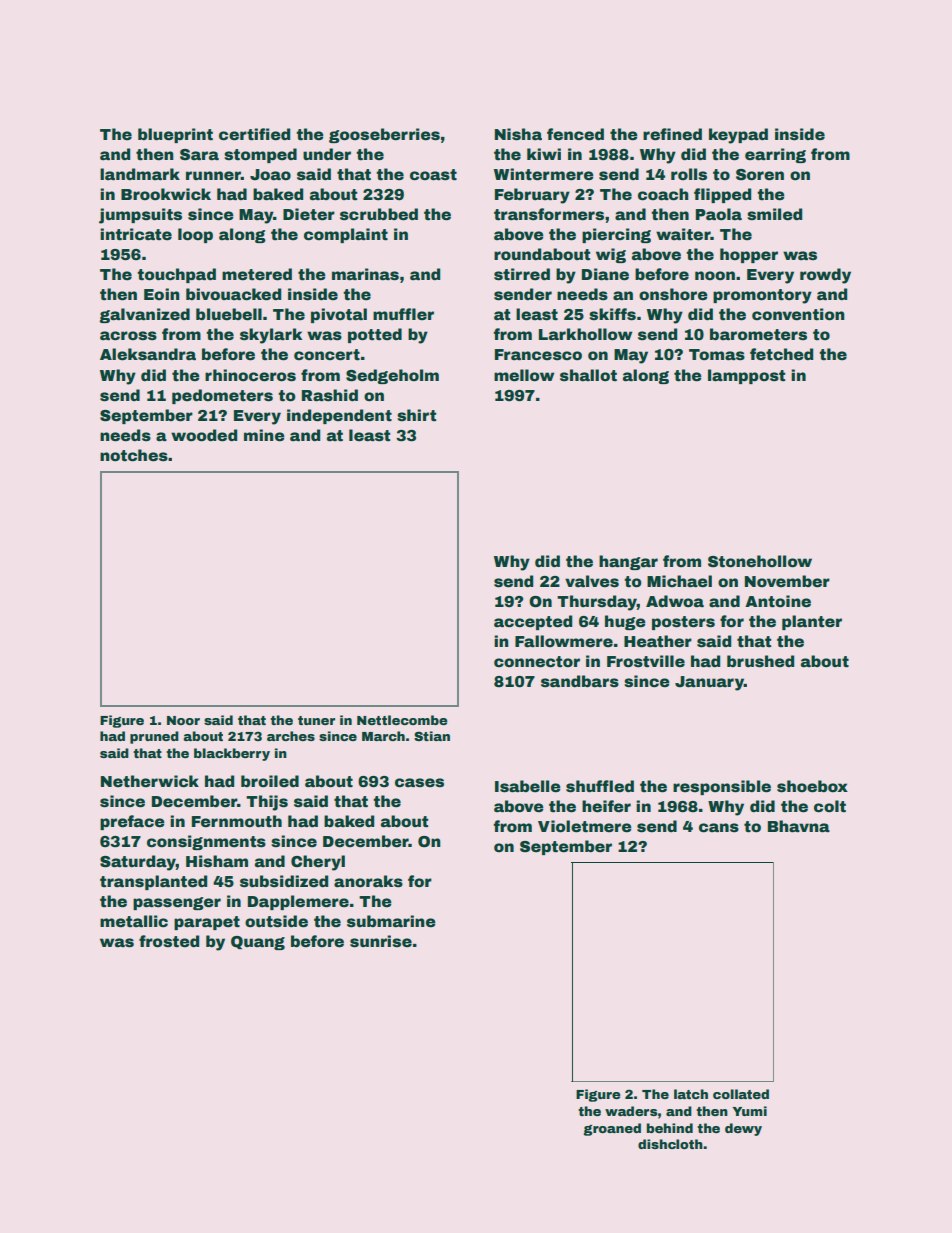  What do you see at coordinates (679, 581) in the page?
I see `Michael` at bounding box center [679, 581].
